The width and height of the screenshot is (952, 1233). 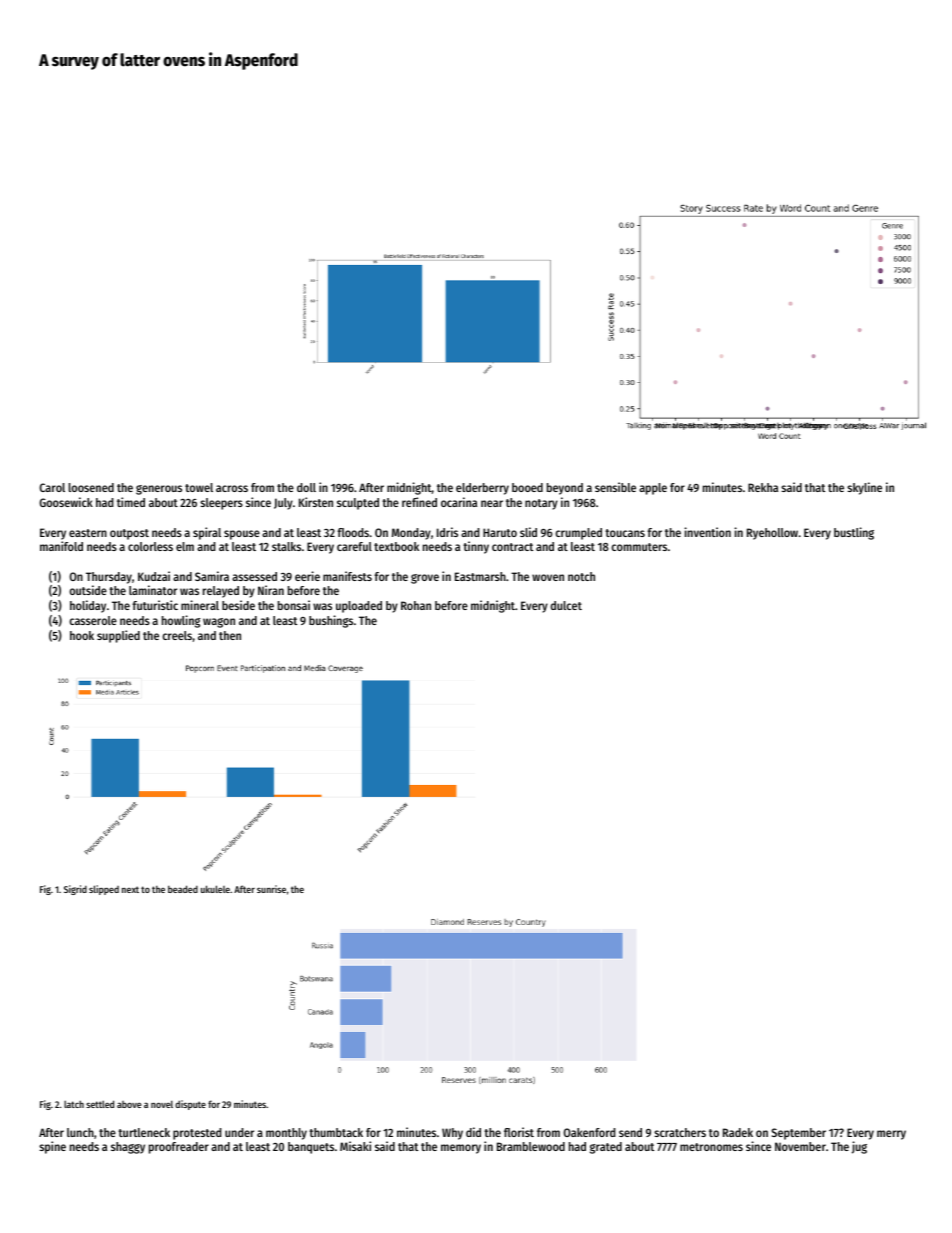 I want to click on sensible, so click(x=615, y=487).
